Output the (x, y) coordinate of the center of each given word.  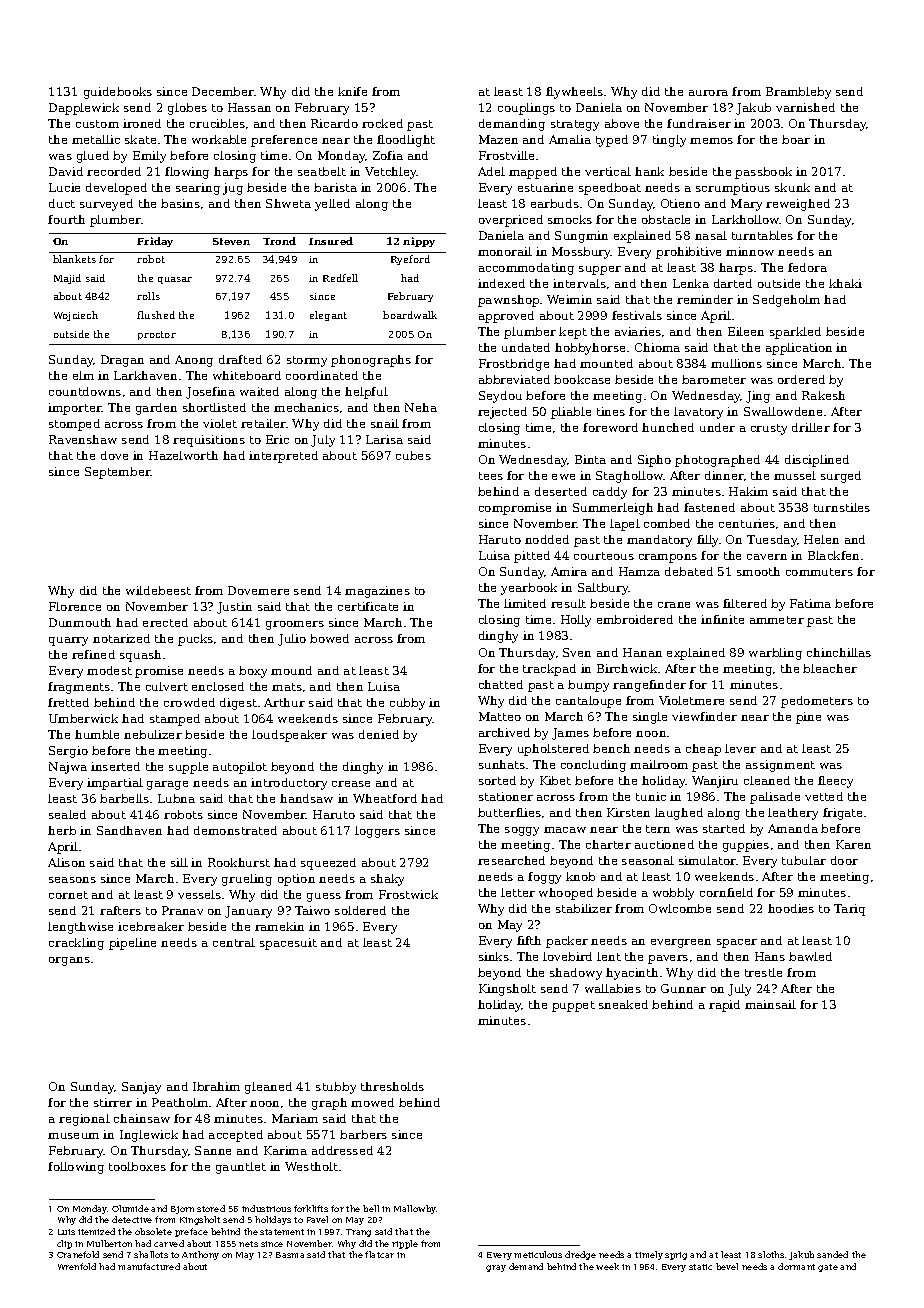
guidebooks (118, 93)
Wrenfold (77, 1266)
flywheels (574, 93)
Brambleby (798, 93)
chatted (501, 684)
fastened (709, 507)
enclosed (218, 686)
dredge (580, 1255)
